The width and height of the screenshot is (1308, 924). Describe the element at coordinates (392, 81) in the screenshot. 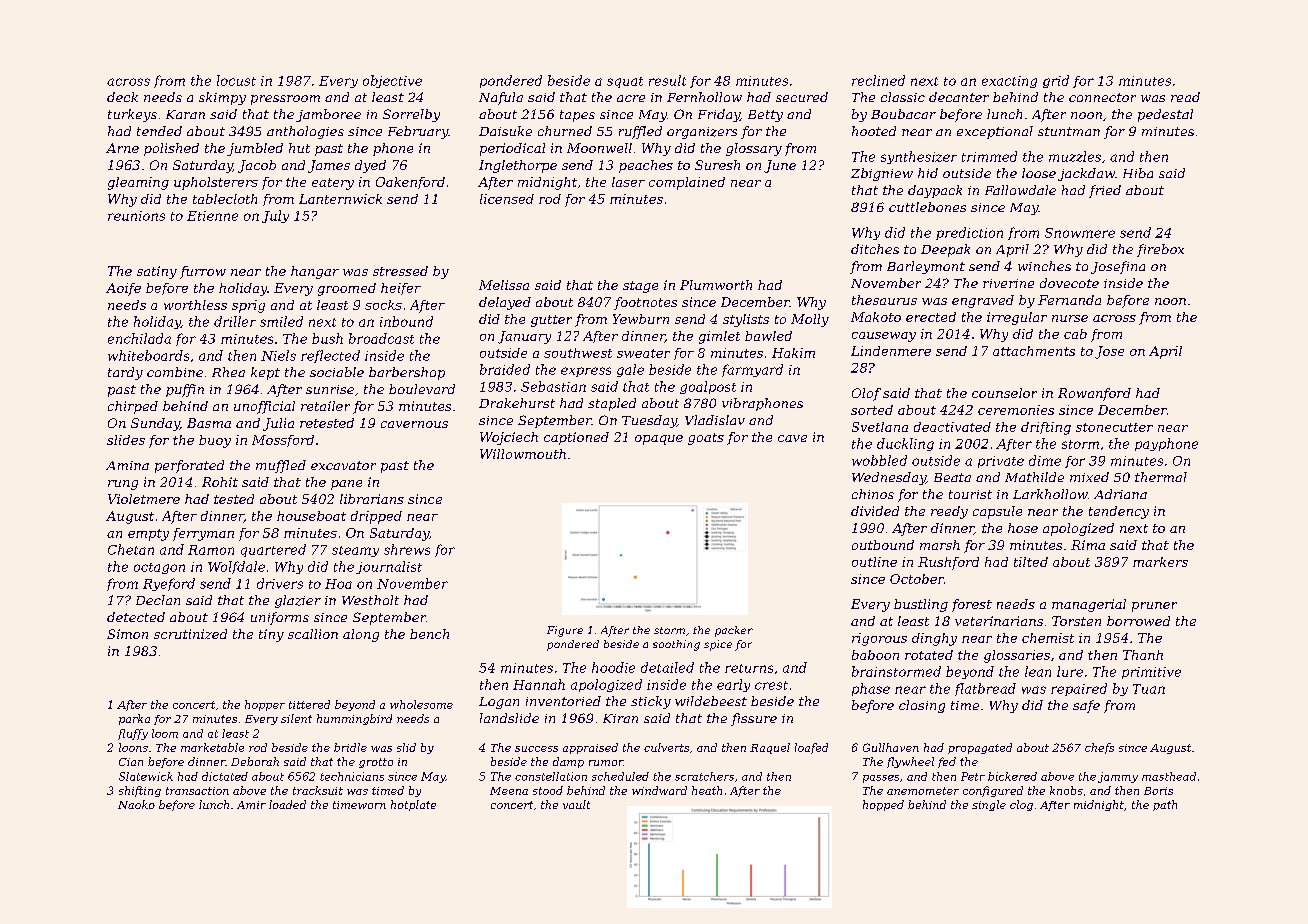

I see `objective` at that location.
